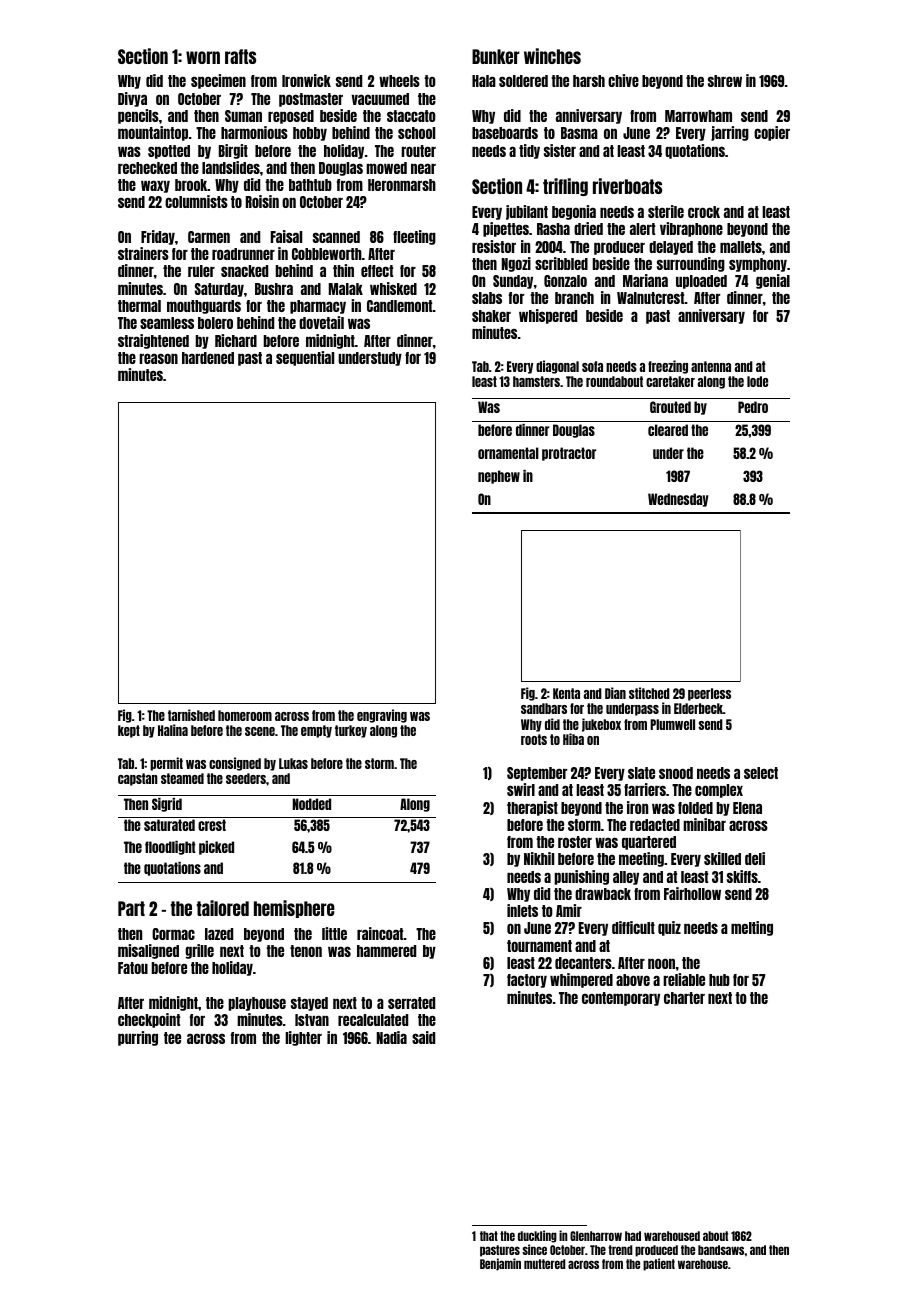 This image has width=908, height=1316. What do you see at coordinates (423, 168) in the image?
I see `near` at bounding box center [423, 168].
